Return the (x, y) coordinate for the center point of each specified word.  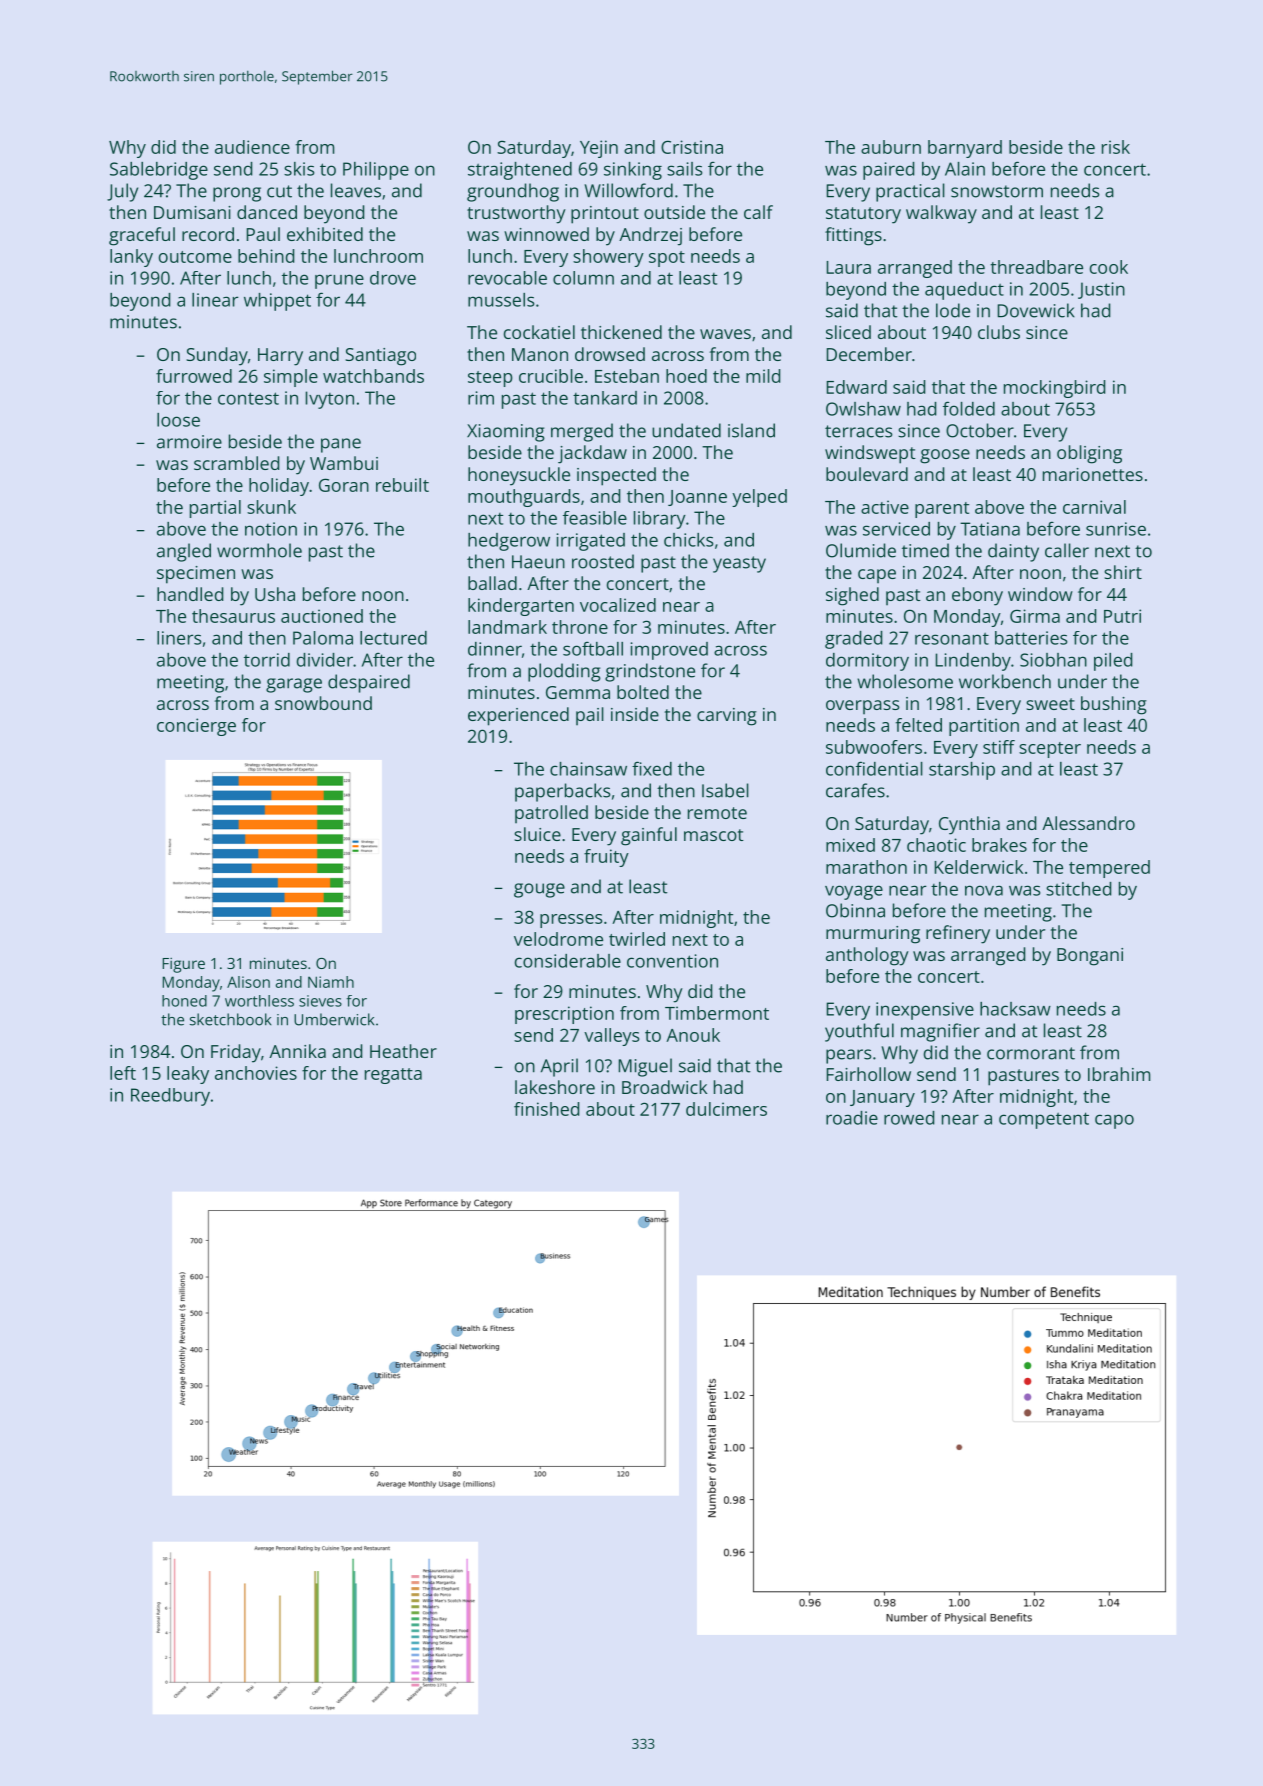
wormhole (259, 550)
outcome (195, 257)
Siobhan (1053, 660)
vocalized (618, 605)
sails (684, 169)
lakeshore (555, 1087)
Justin (1101, 290)
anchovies (256, 1073)
